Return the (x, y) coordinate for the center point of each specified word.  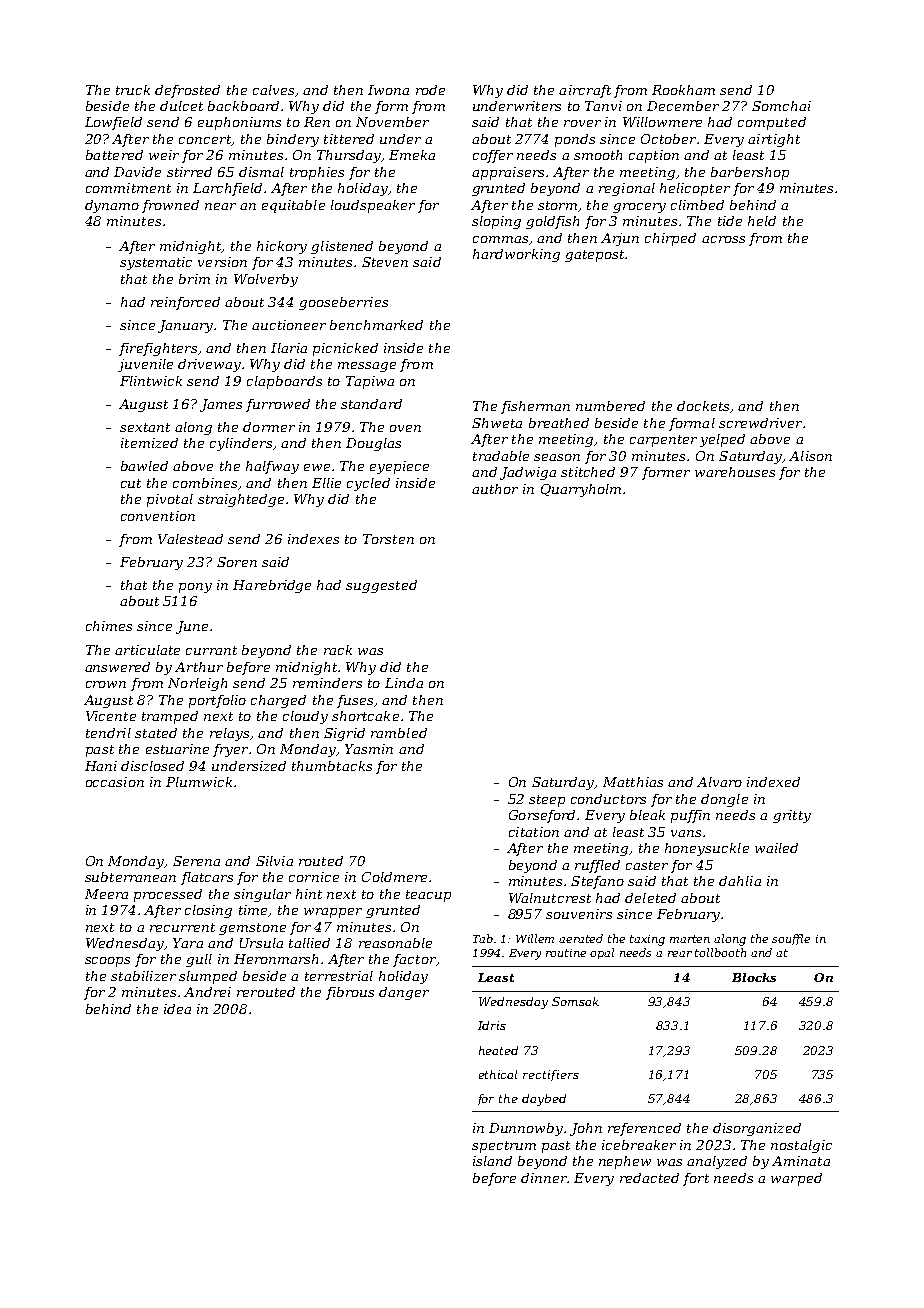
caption (654, 156)
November (392, 122)
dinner (544, 1178)
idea (177, 1009)
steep (547, 801)
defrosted (187, 91)
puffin (690, 816)
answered (117, 667)
